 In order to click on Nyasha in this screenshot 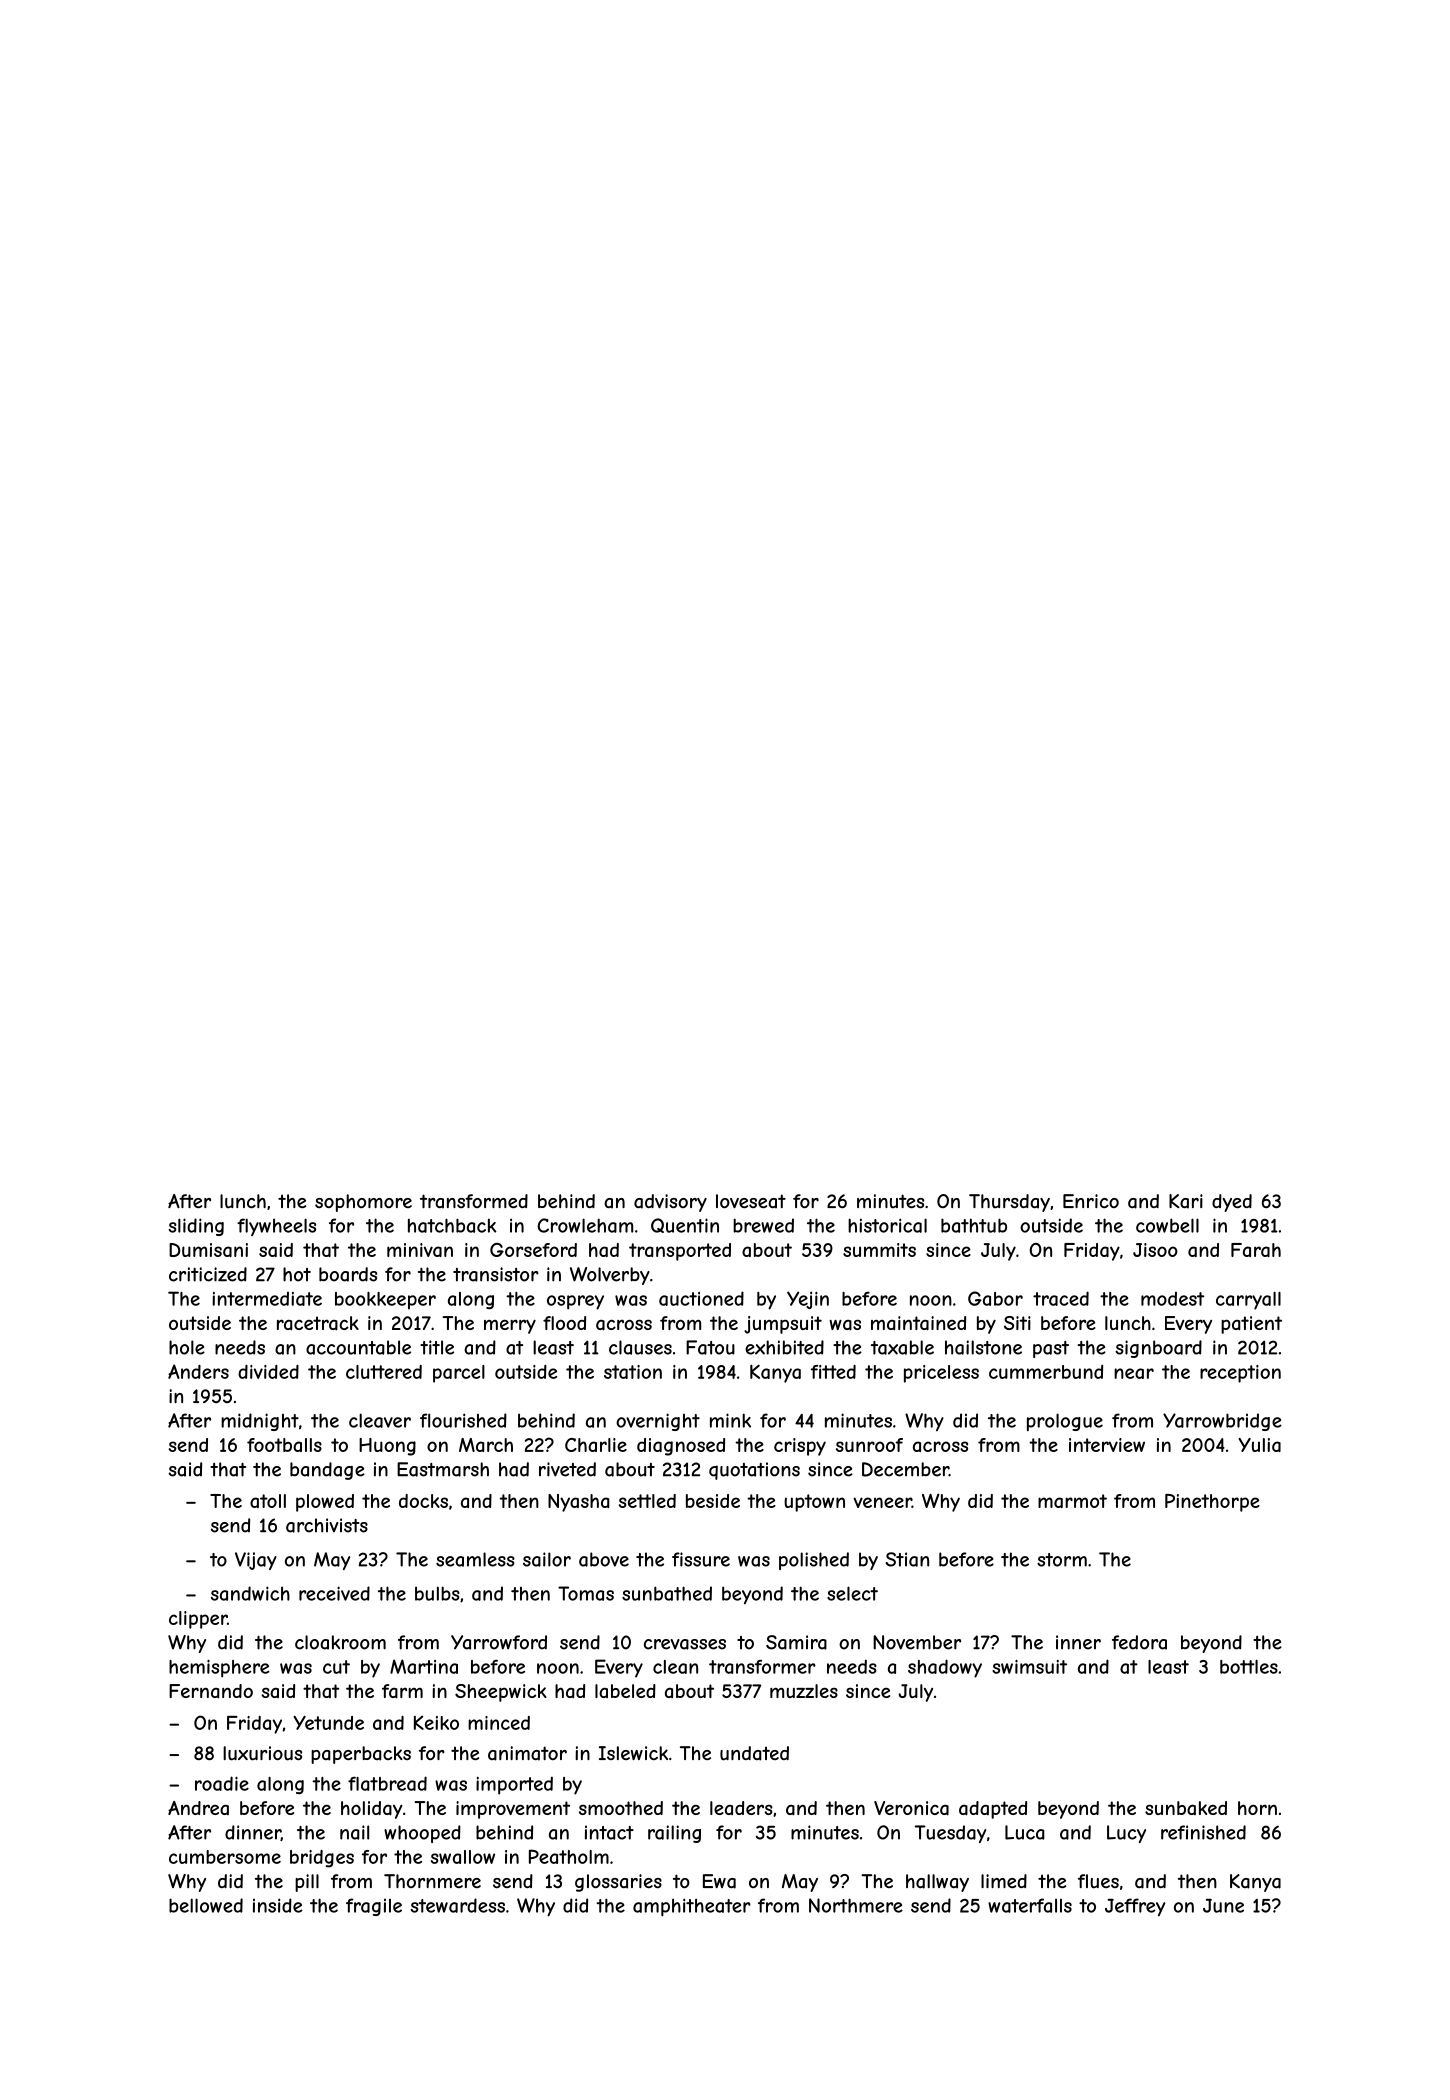, I will do `click(579, 1503)`.
